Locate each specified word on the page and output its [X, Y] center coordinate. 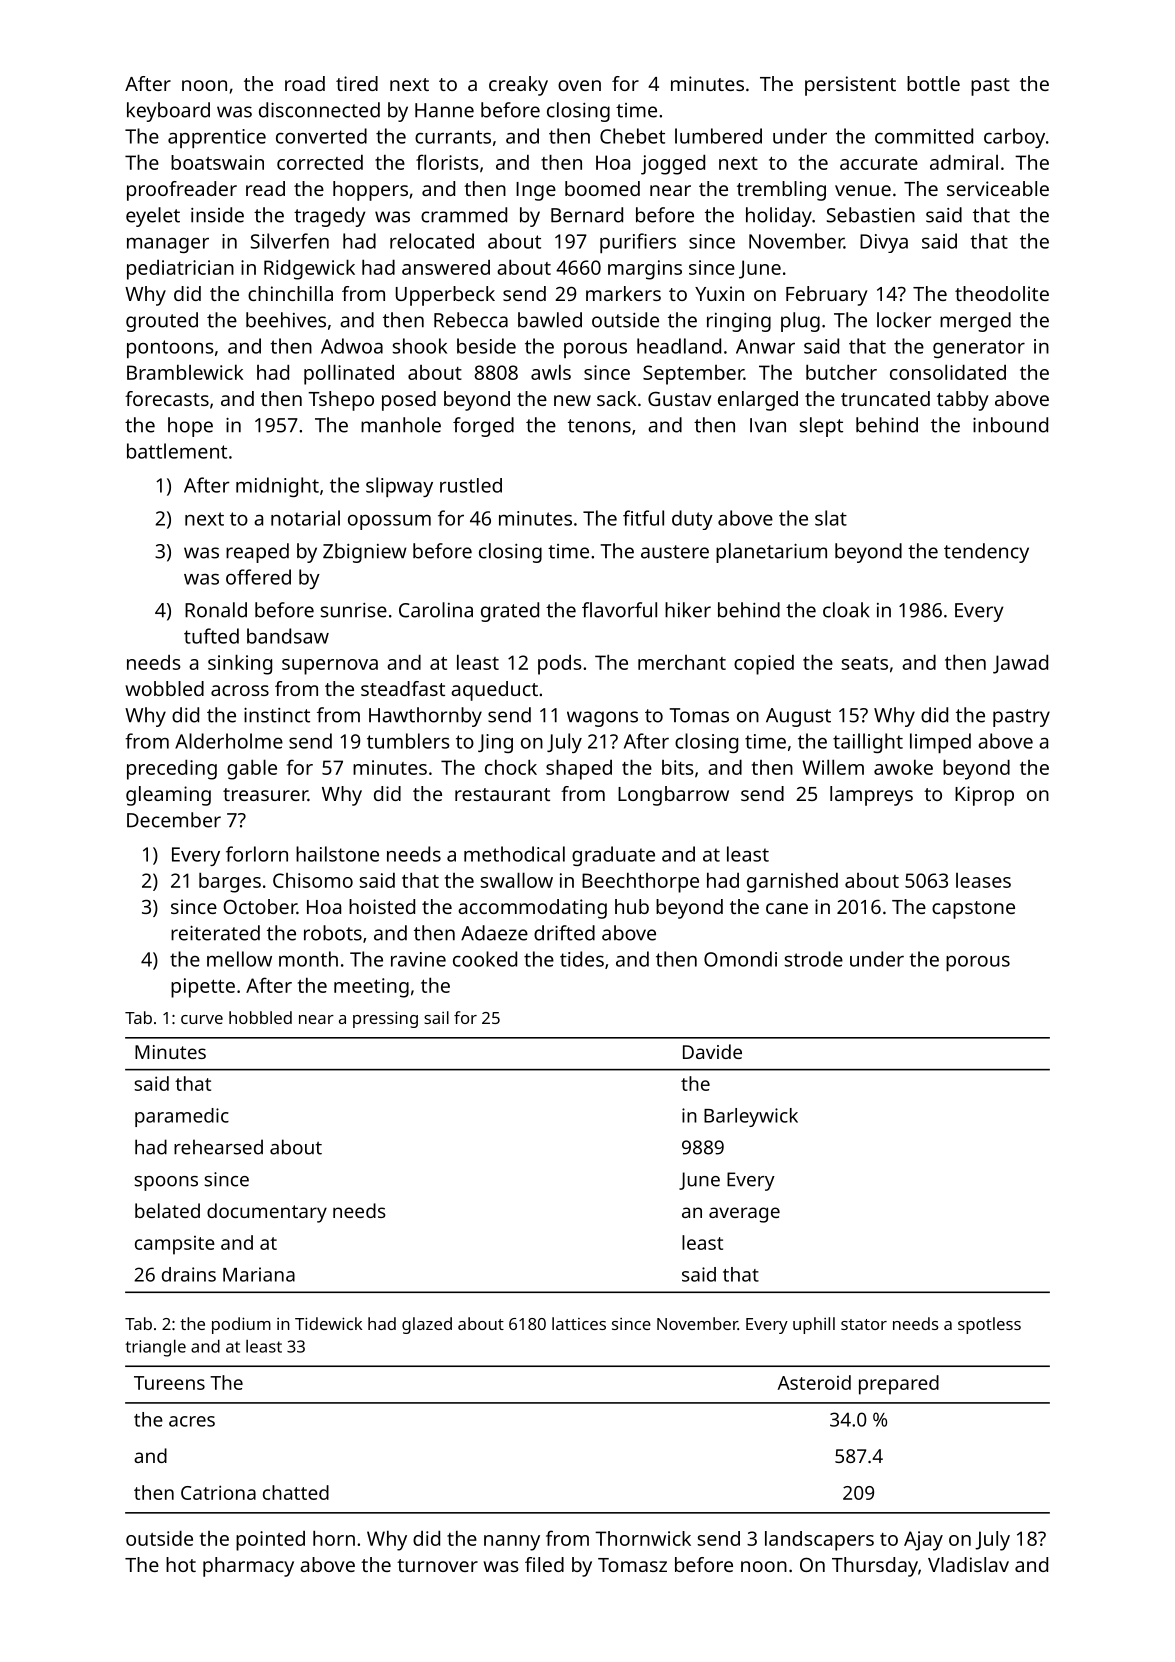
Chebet [632, 136]
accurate [879, 163]
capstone [973, 910]
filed [544, 1564]
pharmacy [248, 1567]
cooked [485, 959]
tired [357, 83]
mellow [239, 959]
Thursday [875, 1567]
